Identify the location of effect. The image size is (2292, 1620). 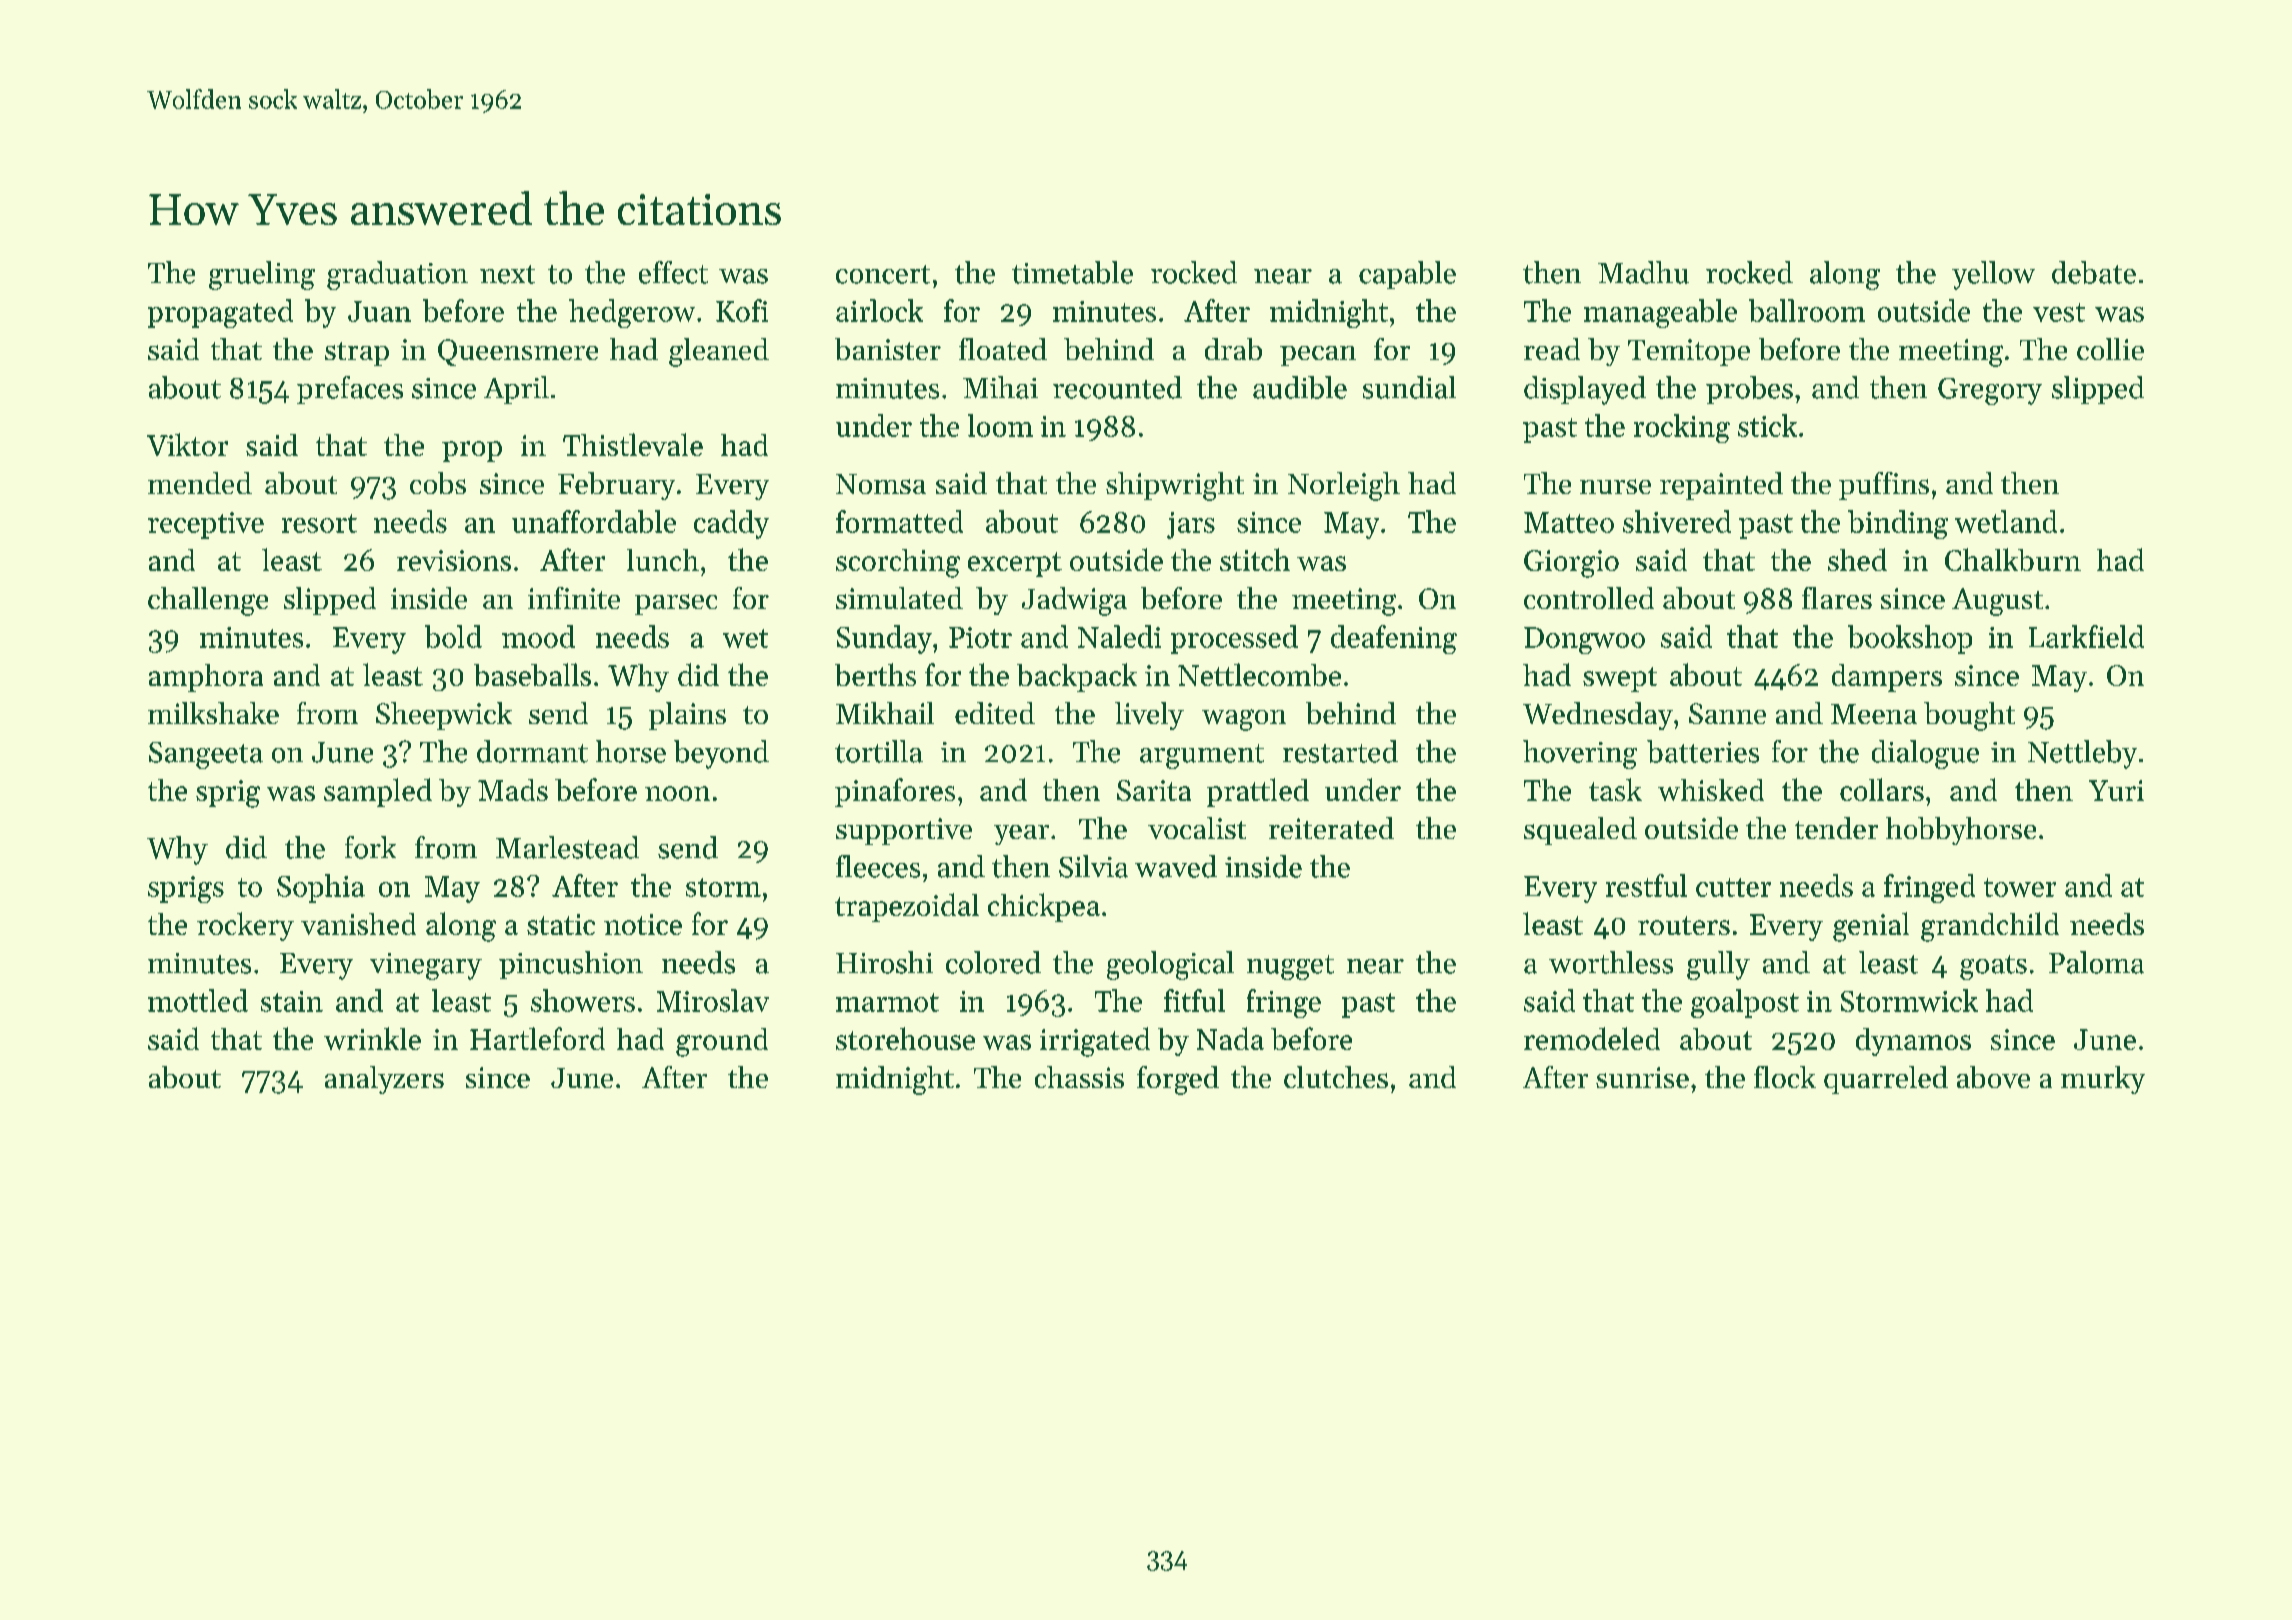
(673, 272).
